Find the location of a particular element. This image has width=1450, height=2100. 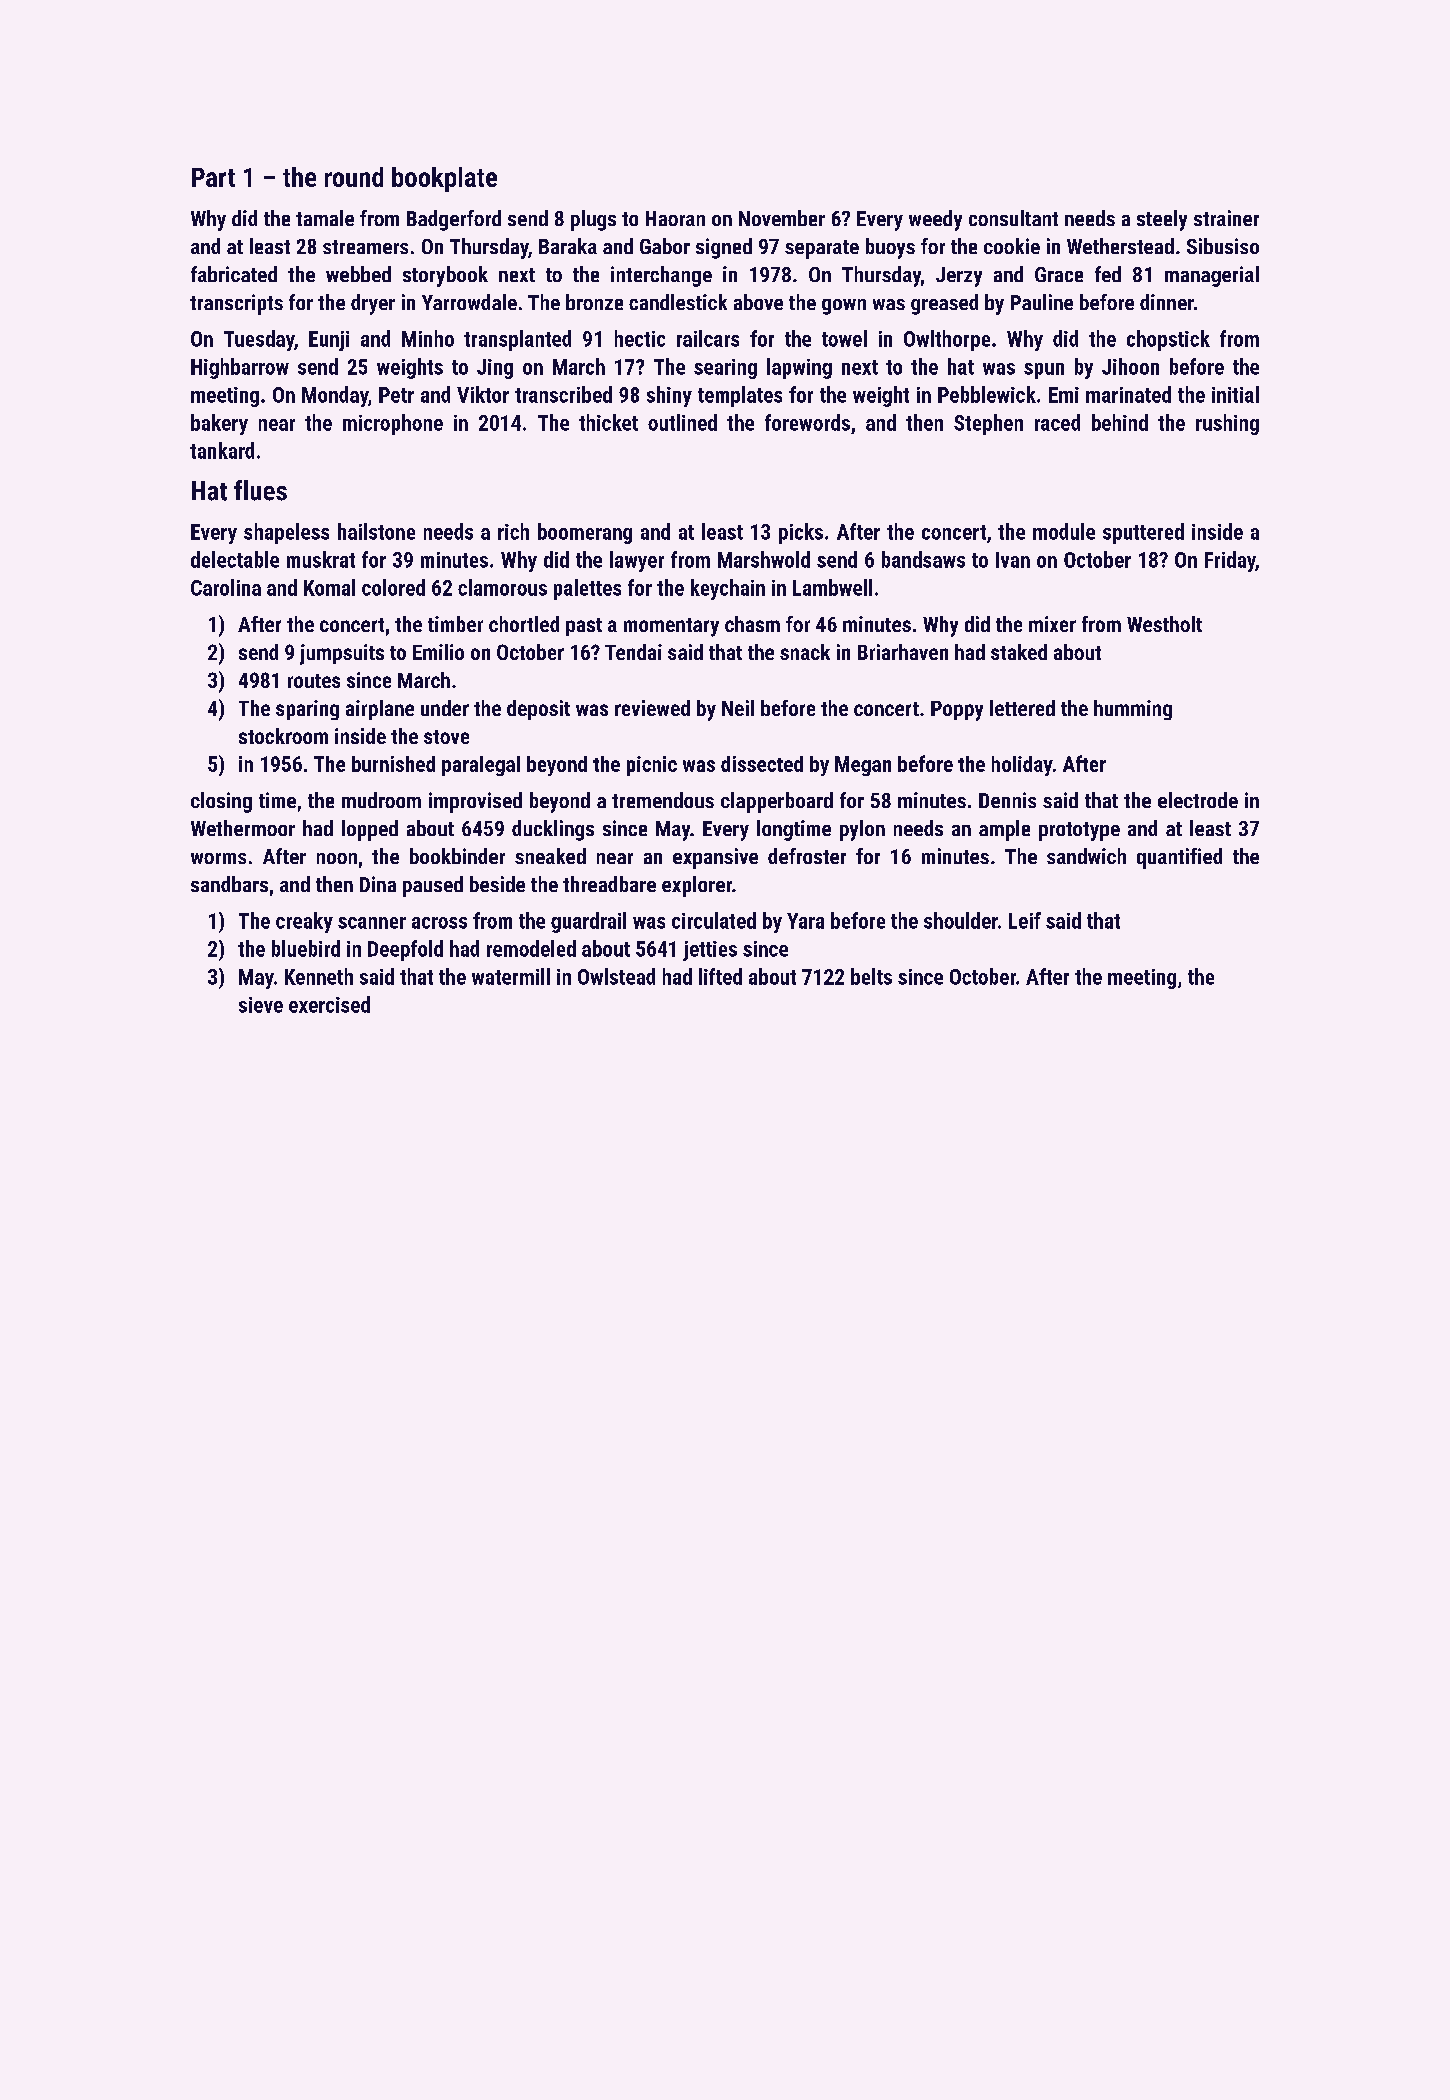

lifted is located at coordinates (720, 976).
